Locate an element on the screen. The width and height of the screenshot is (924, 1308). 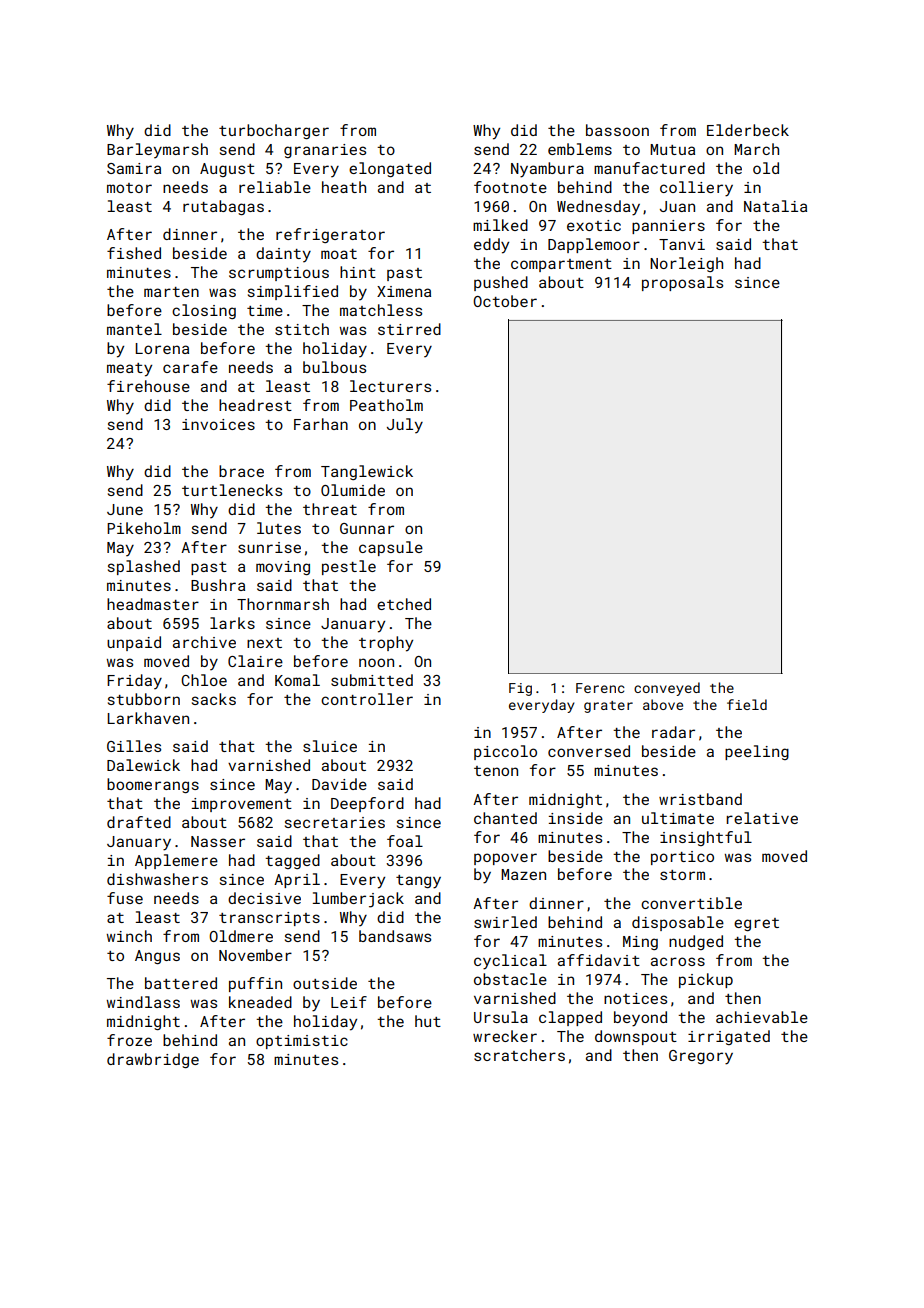
drawbridge is located at coordinates (153, 1060).
